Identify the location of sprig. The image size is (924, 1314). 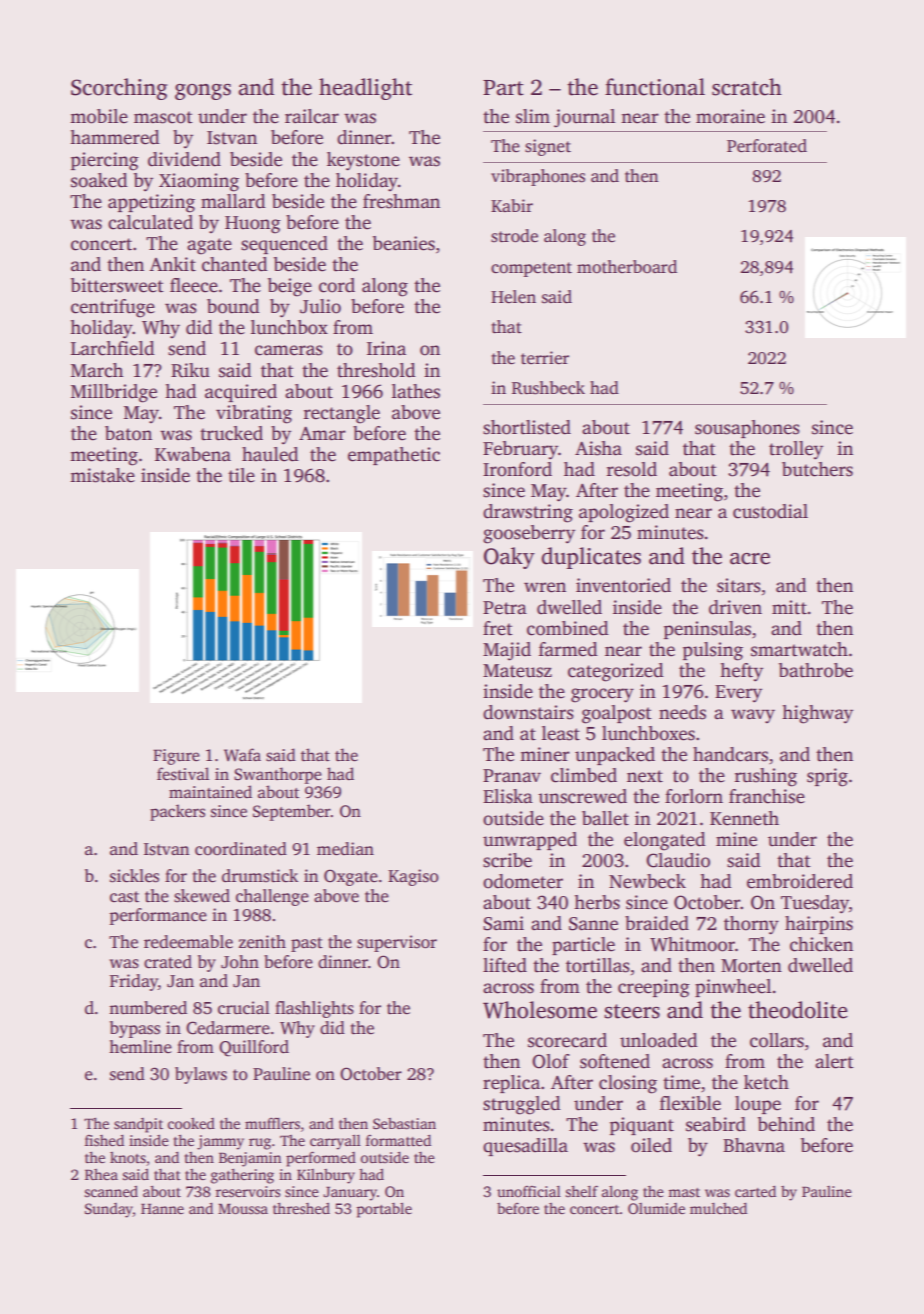
(827, 777).
